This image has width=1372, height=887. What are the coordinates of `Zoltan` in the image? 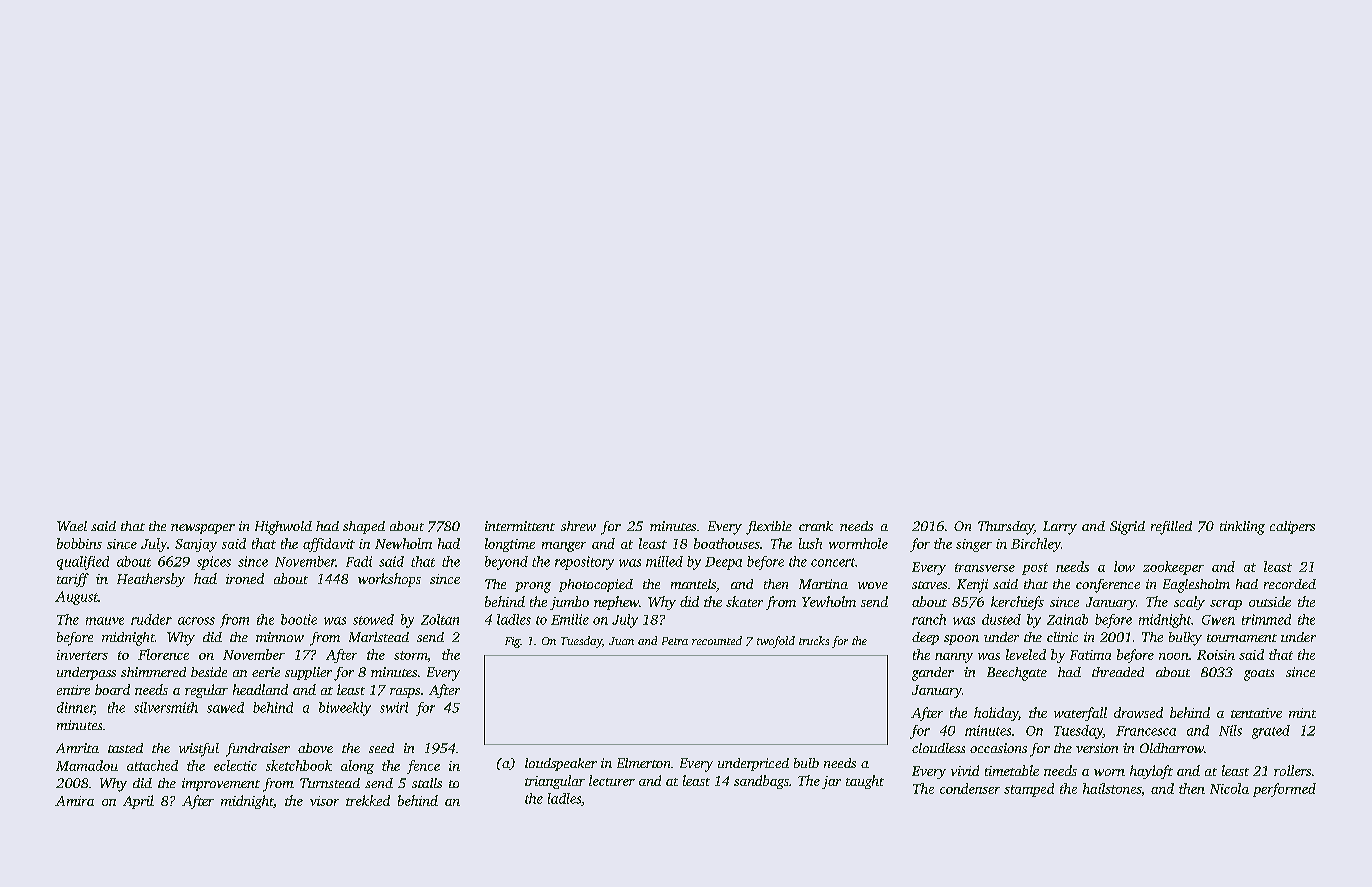 It's located at (440, 619).
